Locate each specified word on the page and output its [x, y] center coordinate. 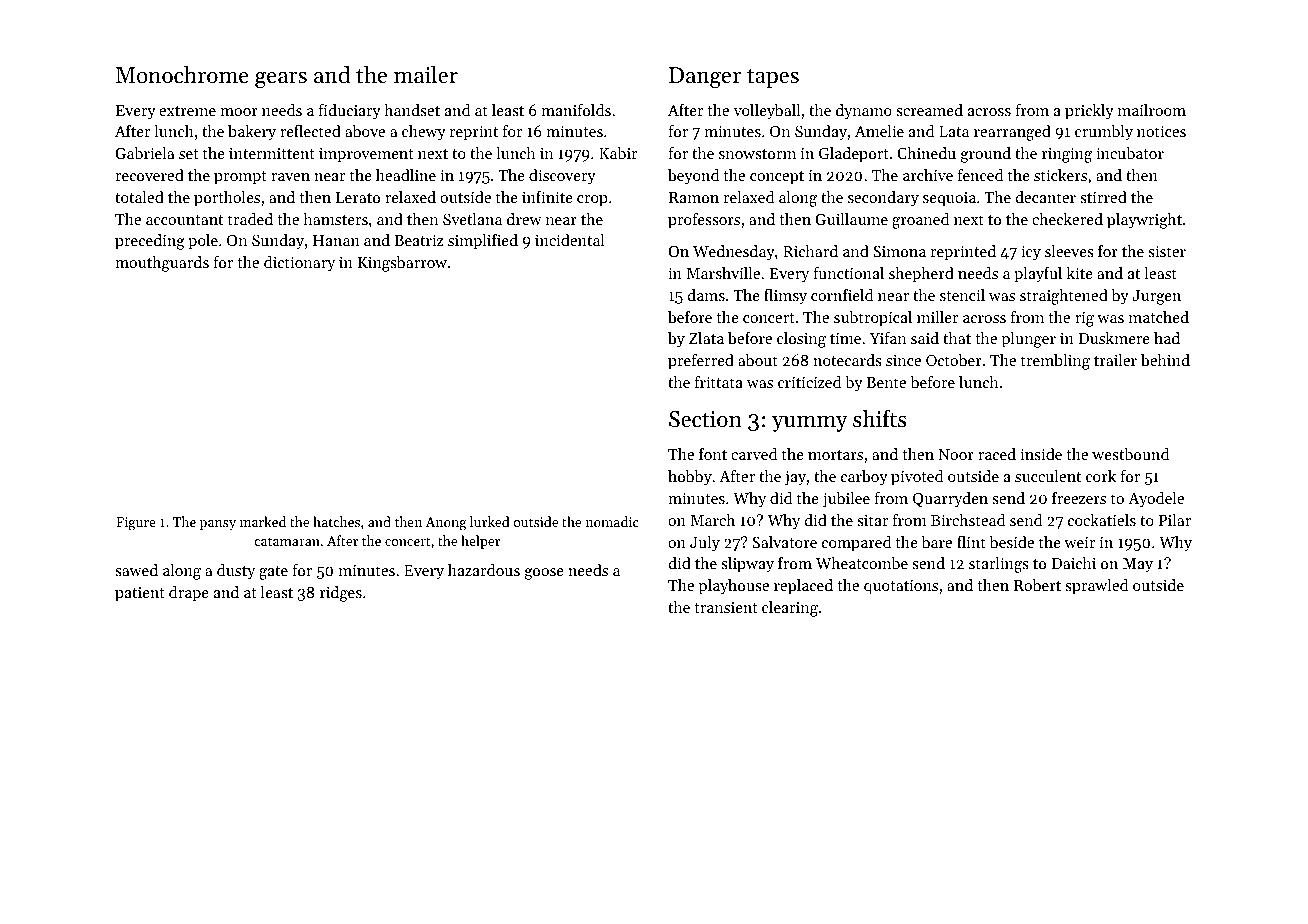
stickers [1060, 175]
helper [480, 542]
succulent [1048, 476]
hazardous [484, 570]
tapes [773, 78]
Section [705, 419]
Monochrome [182, 75]
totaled [139, 197]
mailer [426, 75]
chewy [424, 133]
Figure [136, 524]
